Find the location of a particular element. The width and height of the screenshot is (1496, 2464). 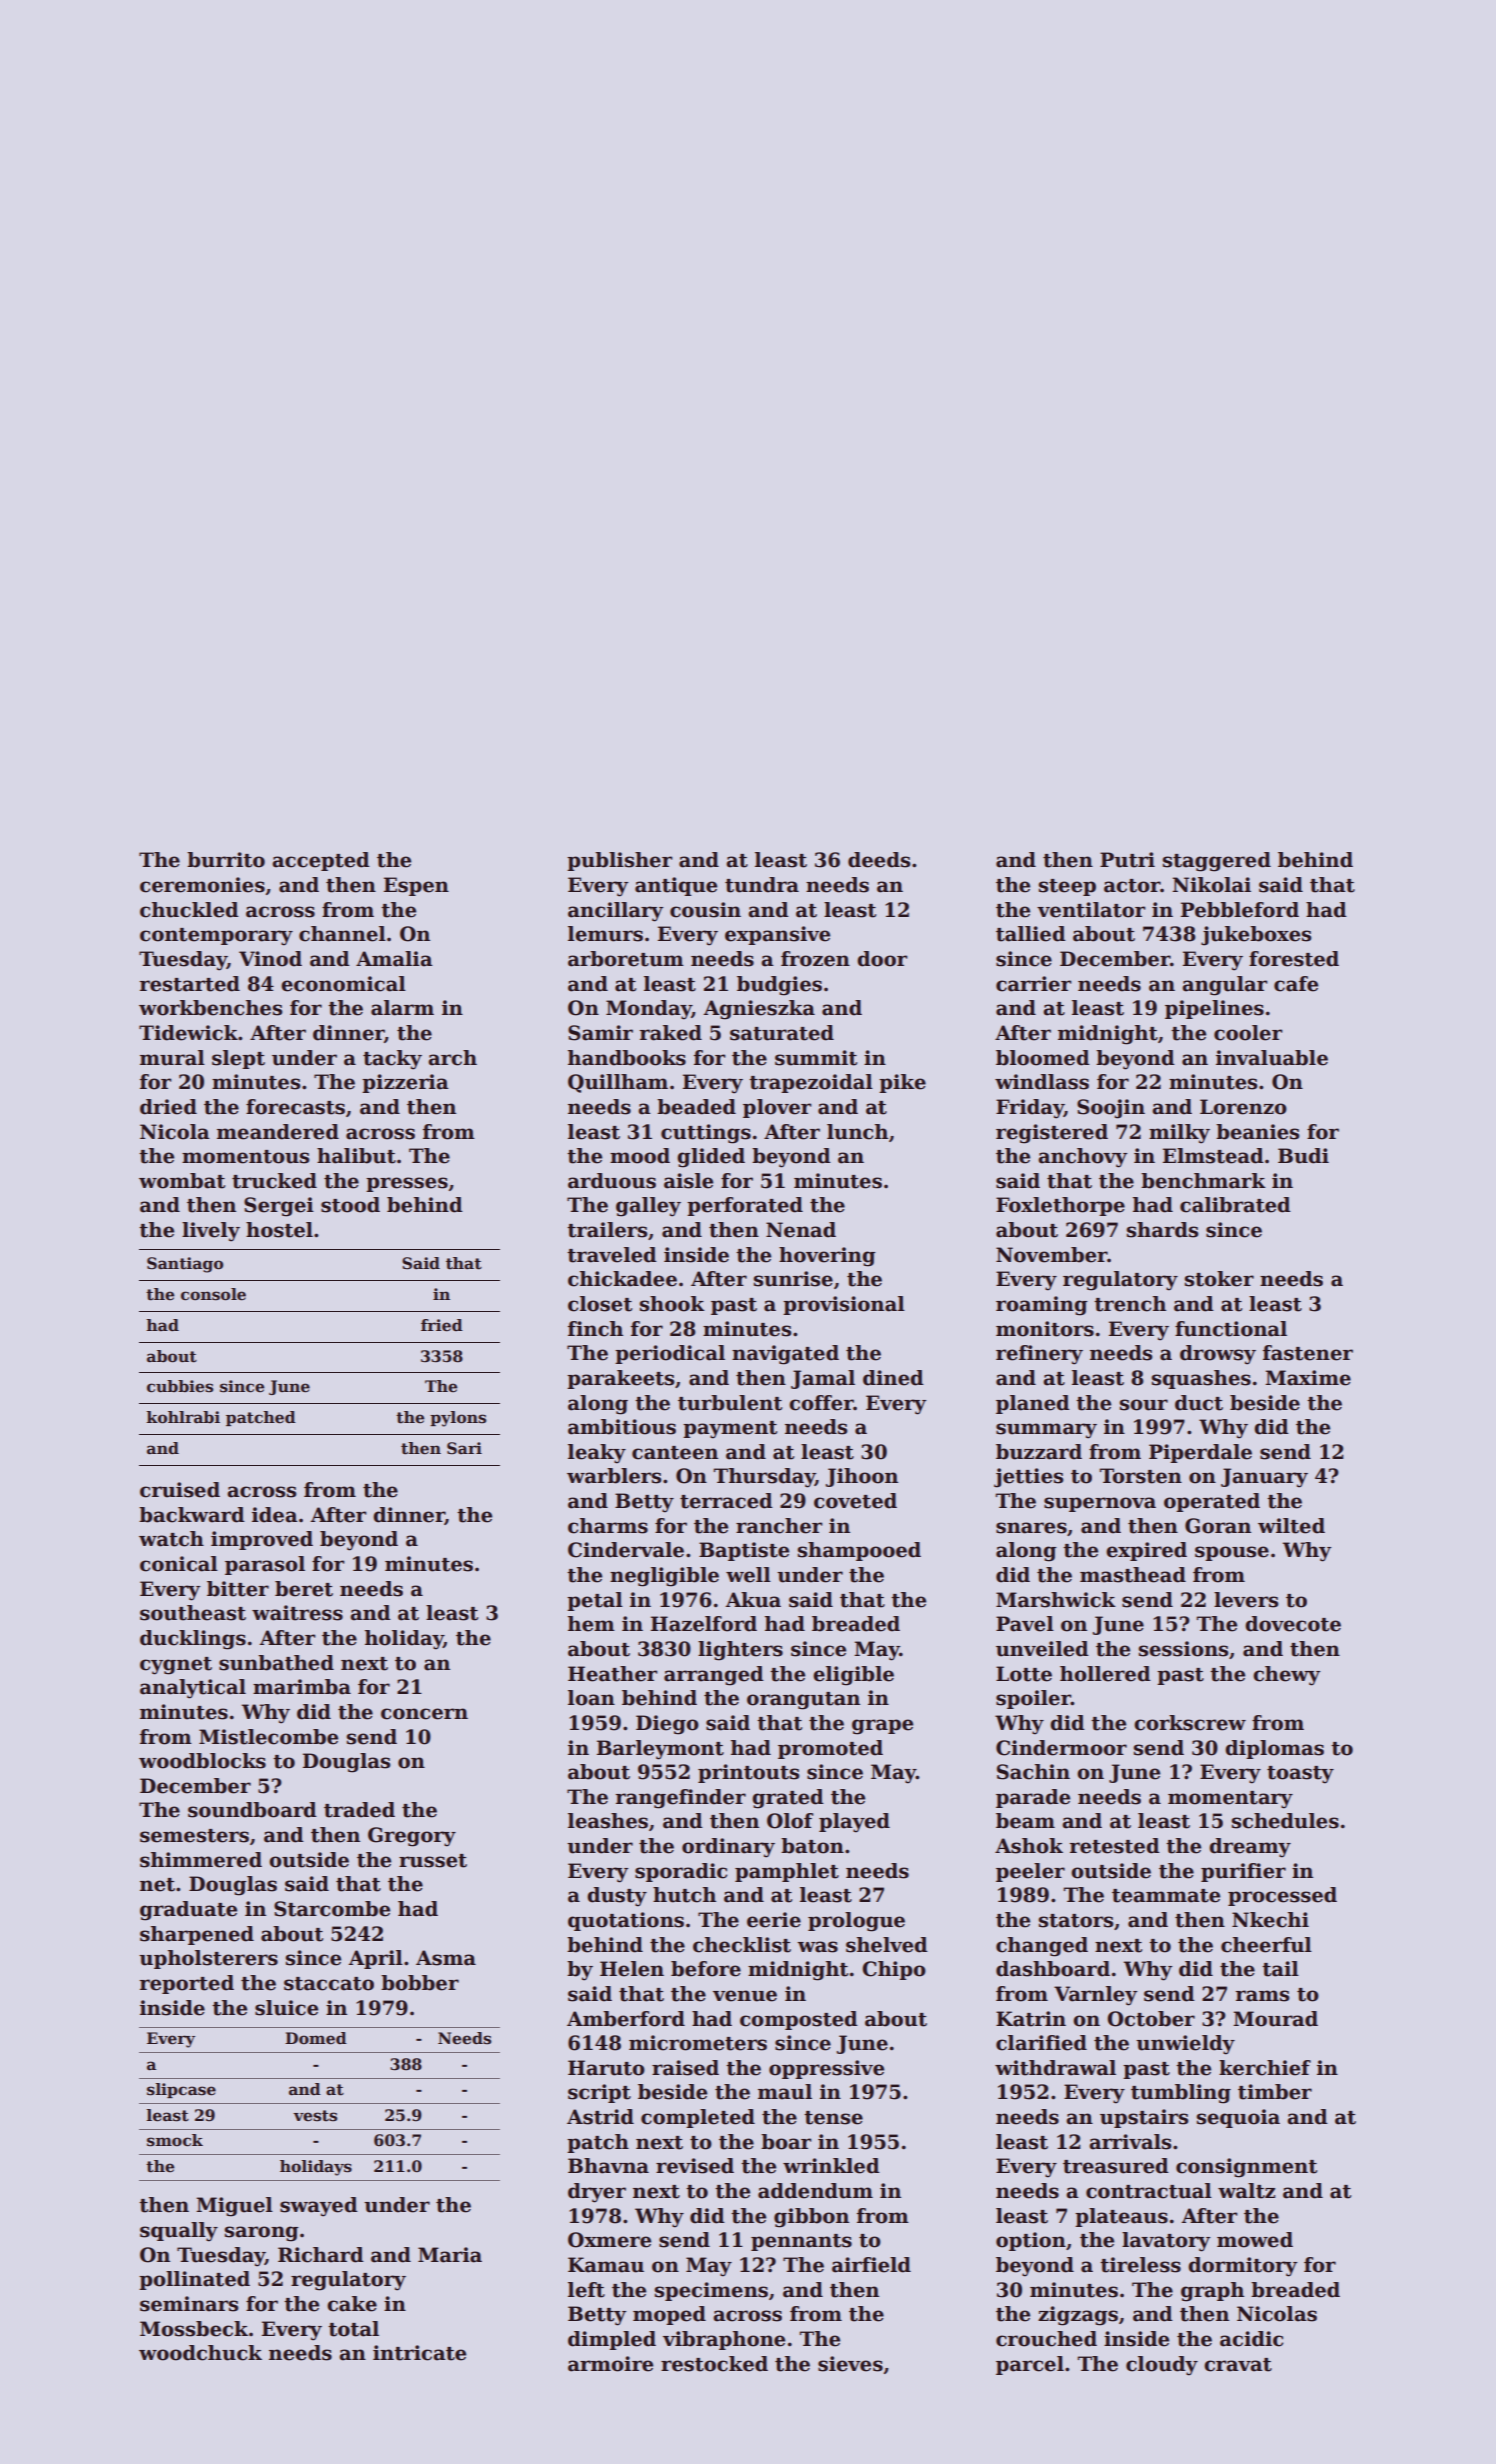

concern is located at coordinates (424, 1714).
